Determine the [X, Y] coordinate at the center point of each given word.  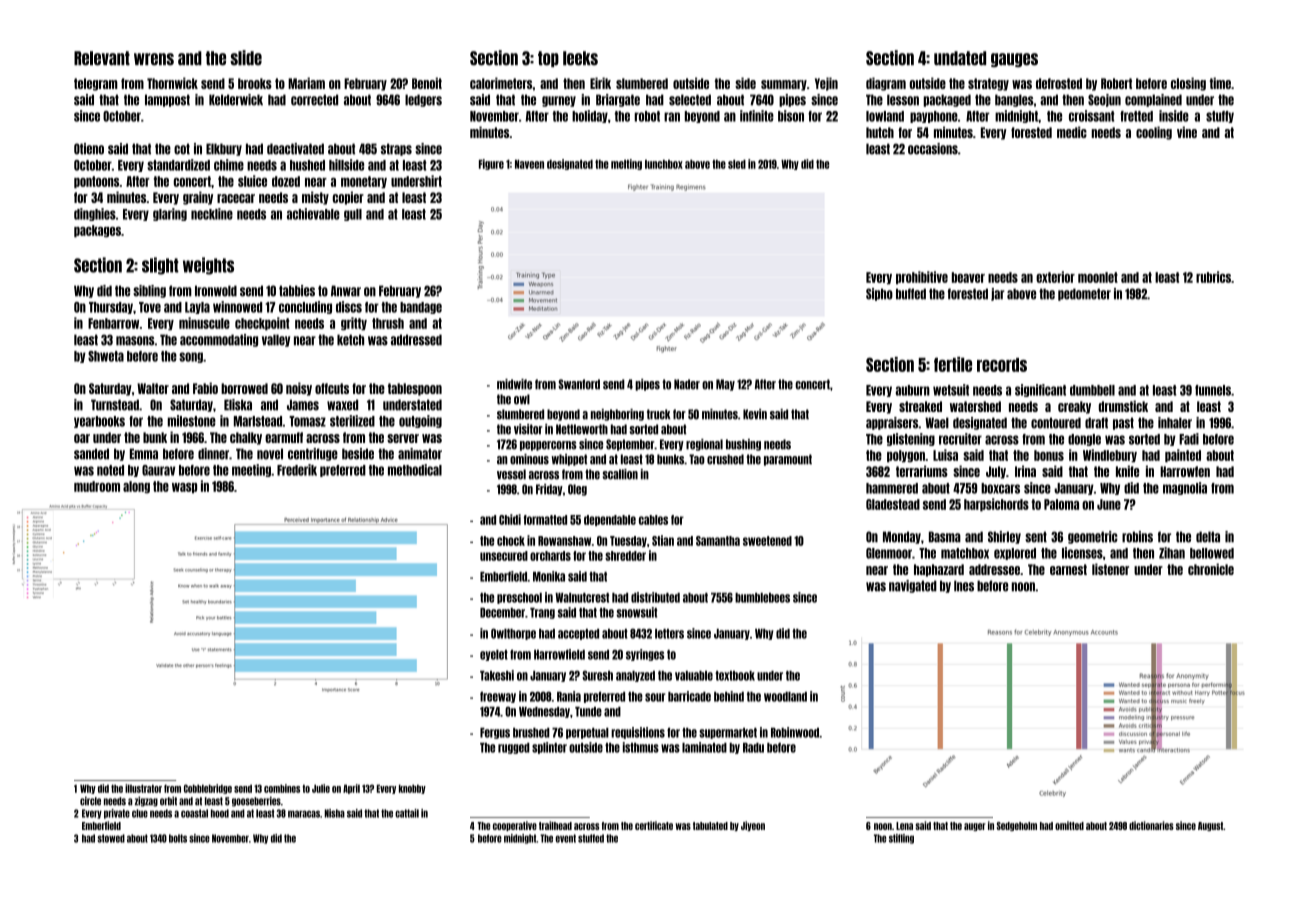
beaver [968, 277]
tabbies [297, 291]
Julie [321, 788]
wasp [184, 488]
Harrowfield [559, 654]
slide [246, 58]
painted [1183, 456]
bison [791, 116]
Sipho [879, 294]
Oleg [577, 490]
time [1220, 83]
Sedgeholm [1017, 826]
